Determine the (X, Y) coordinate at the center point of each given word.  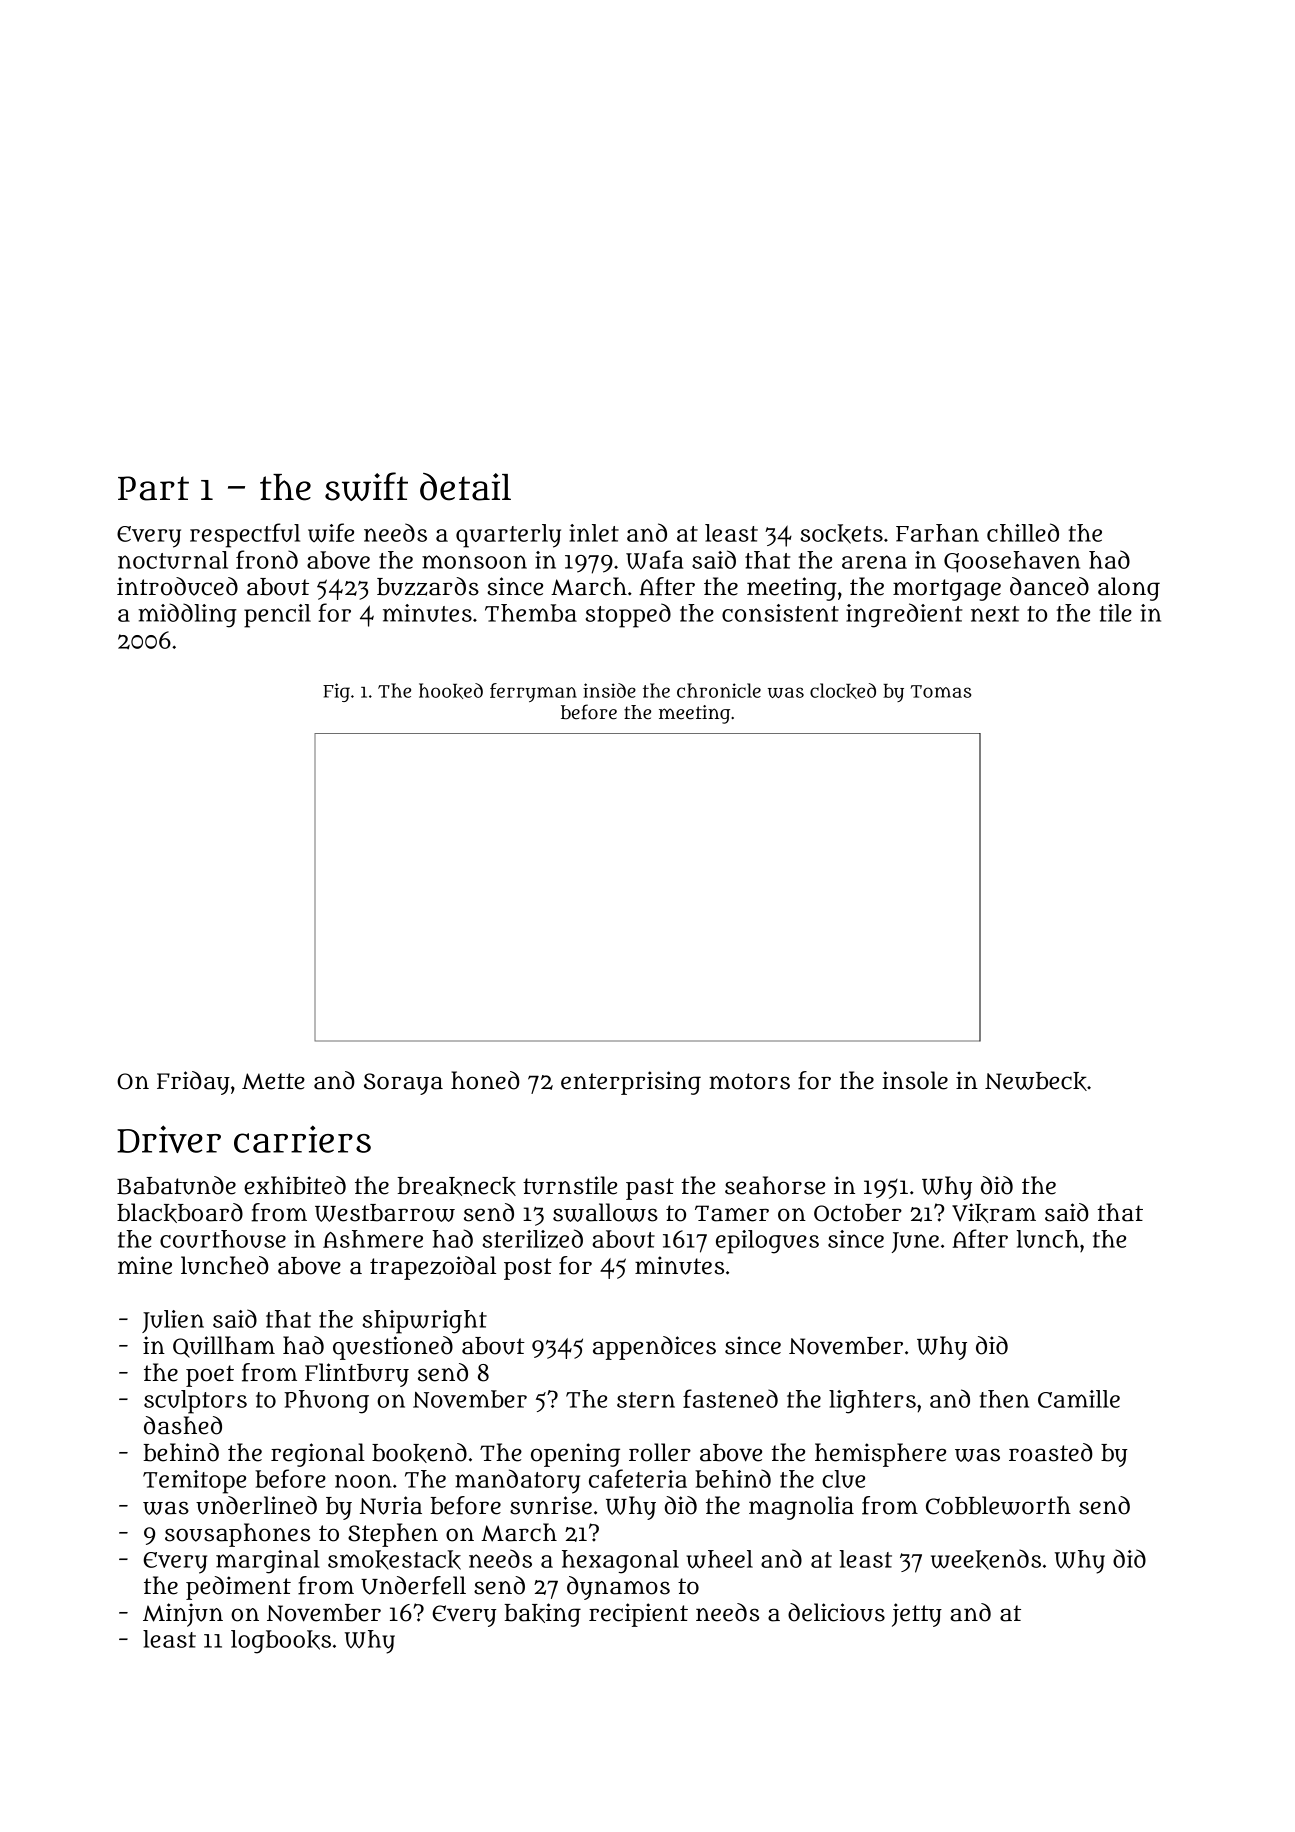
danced (1049, 586)
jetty (917, 1615)
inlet (594, 533)
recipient (638, 1615)
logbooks (281, 1642)
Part (153, 488)
